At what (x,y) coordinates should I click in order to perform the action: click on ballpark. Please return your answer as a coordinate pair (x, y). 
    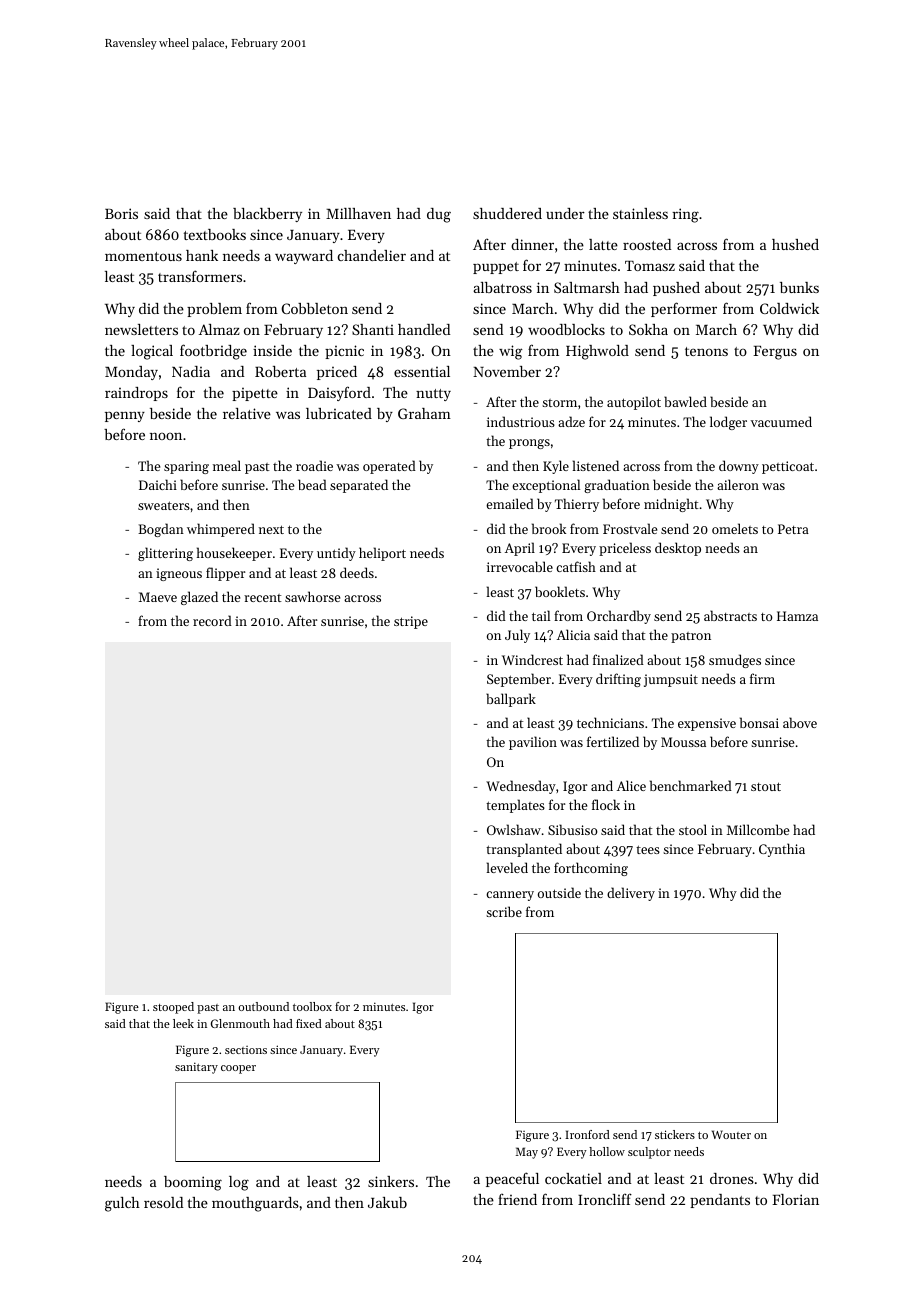
    Looking at the image, I should click on (511, 700).
